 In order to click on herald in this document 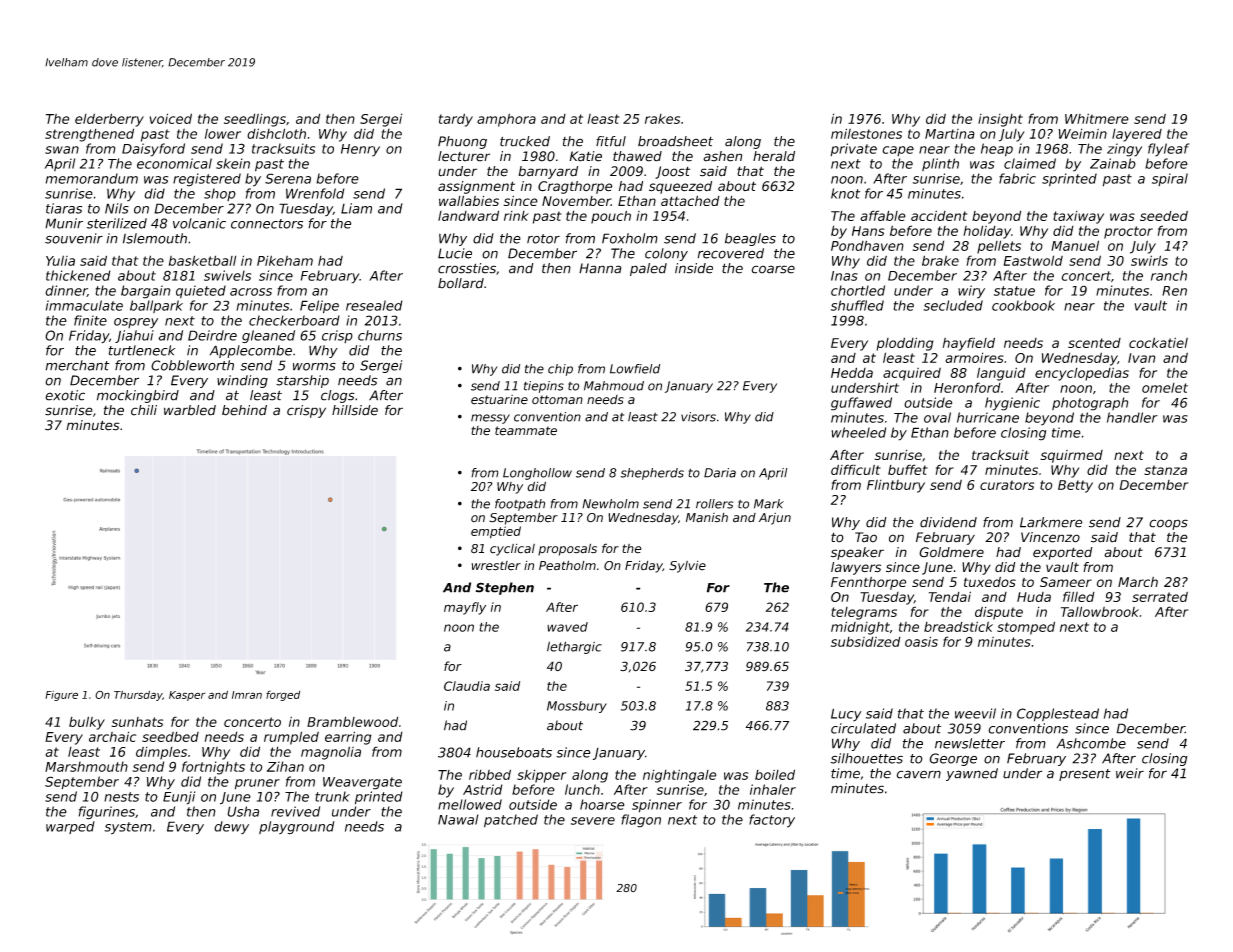, I will do `click(774, 156)`.
